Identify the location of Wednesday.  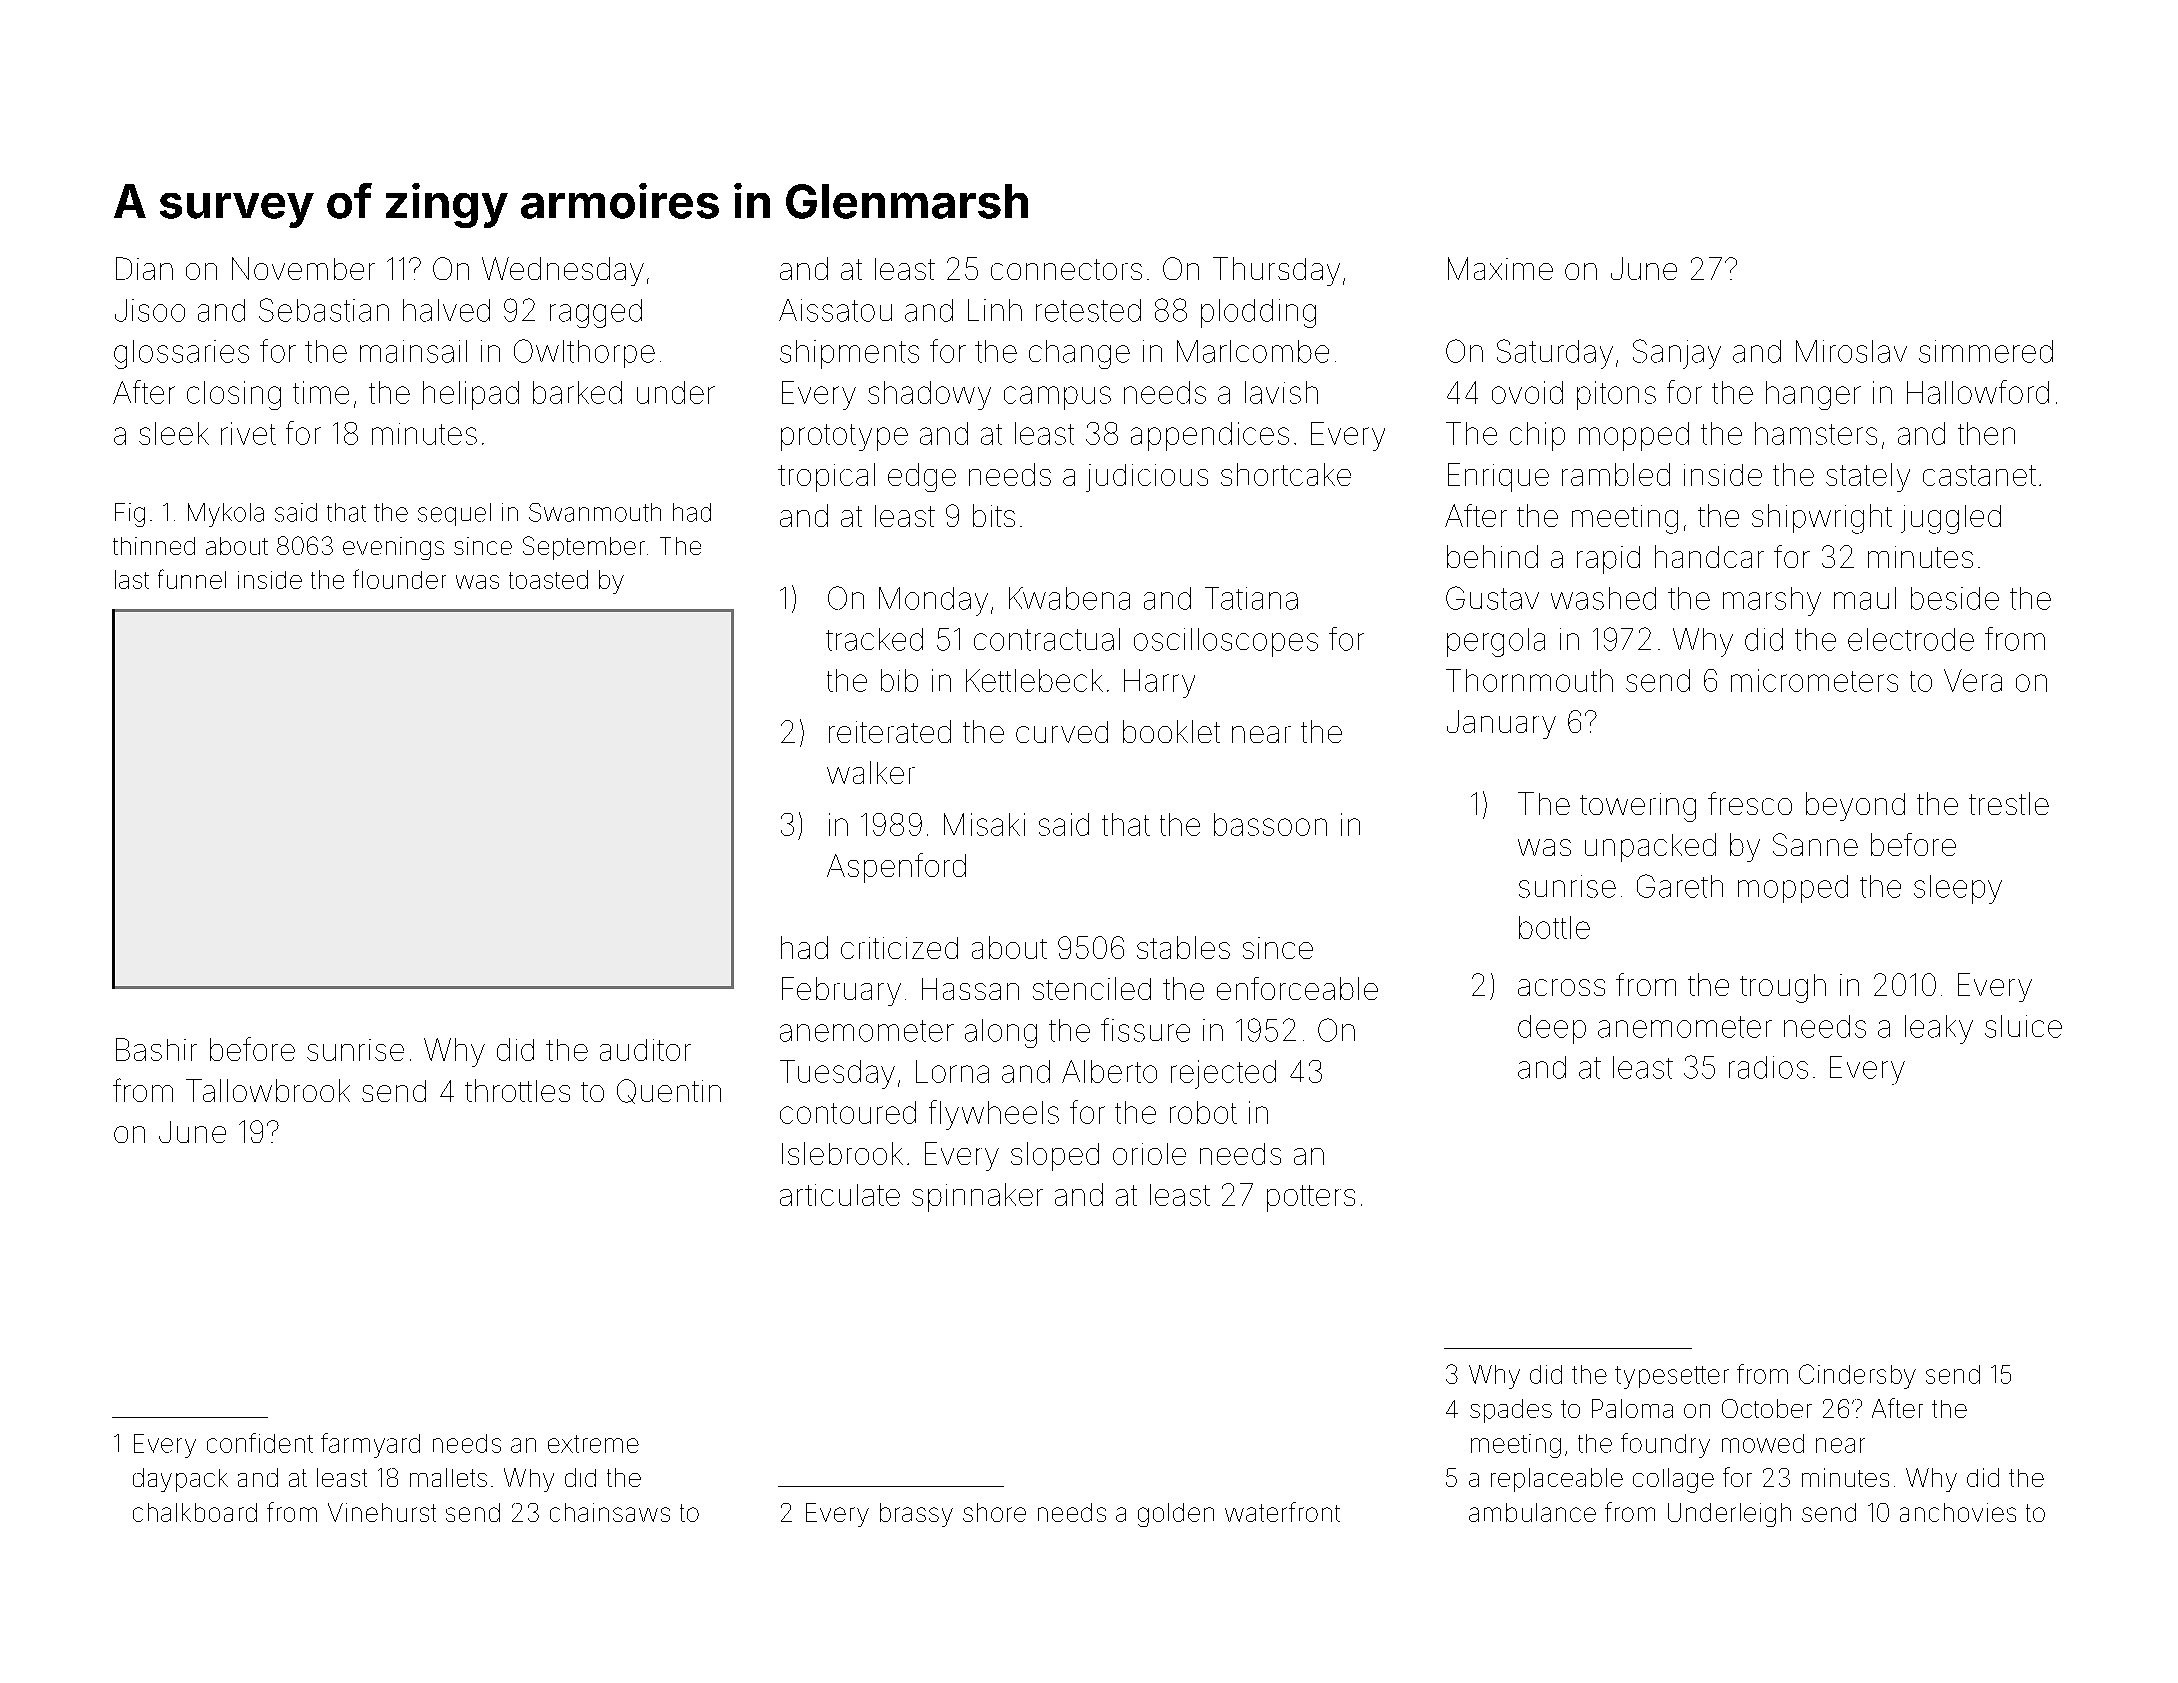
(563, 271).
